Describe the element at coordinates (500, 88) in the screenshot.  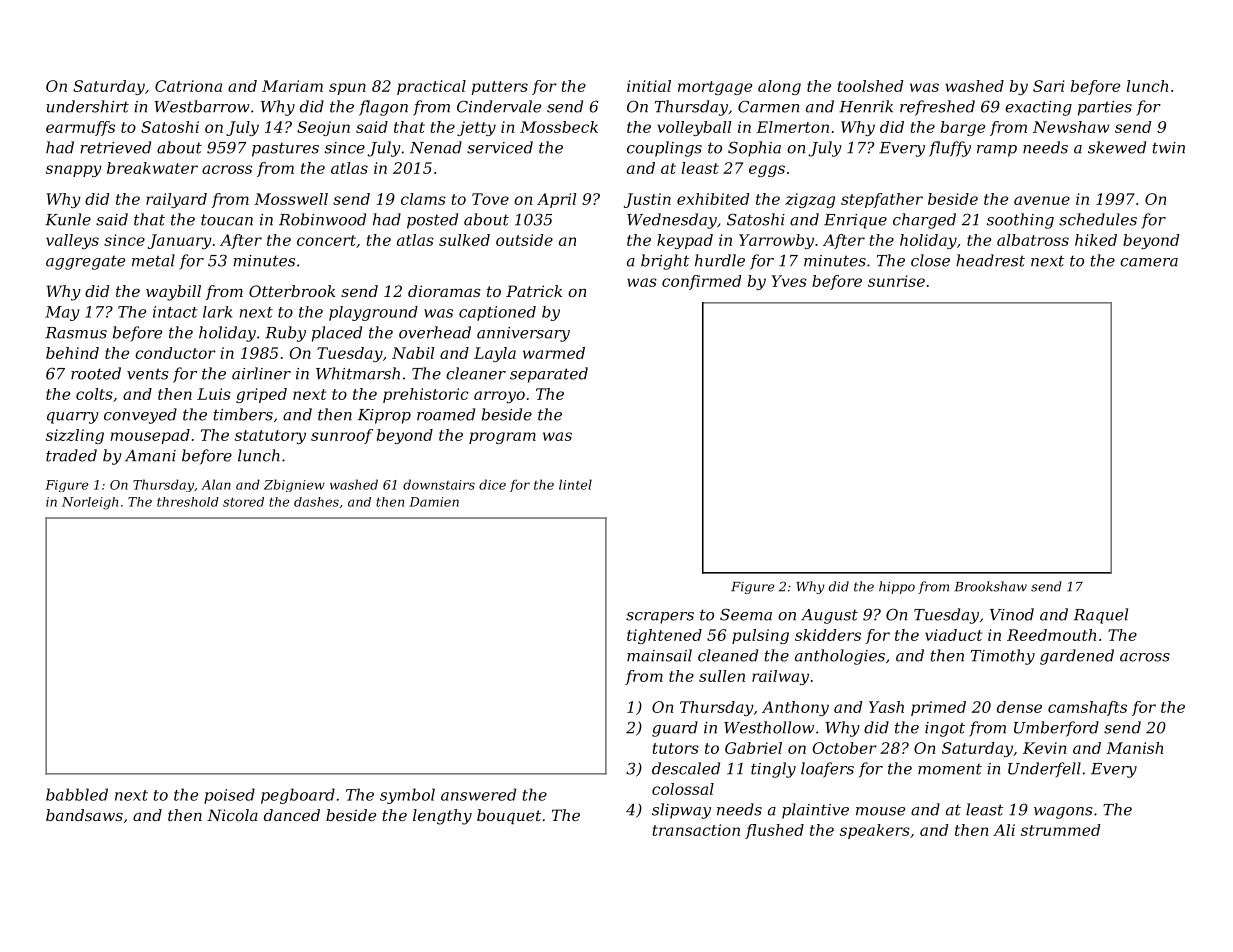
I see `putters` at that location.
